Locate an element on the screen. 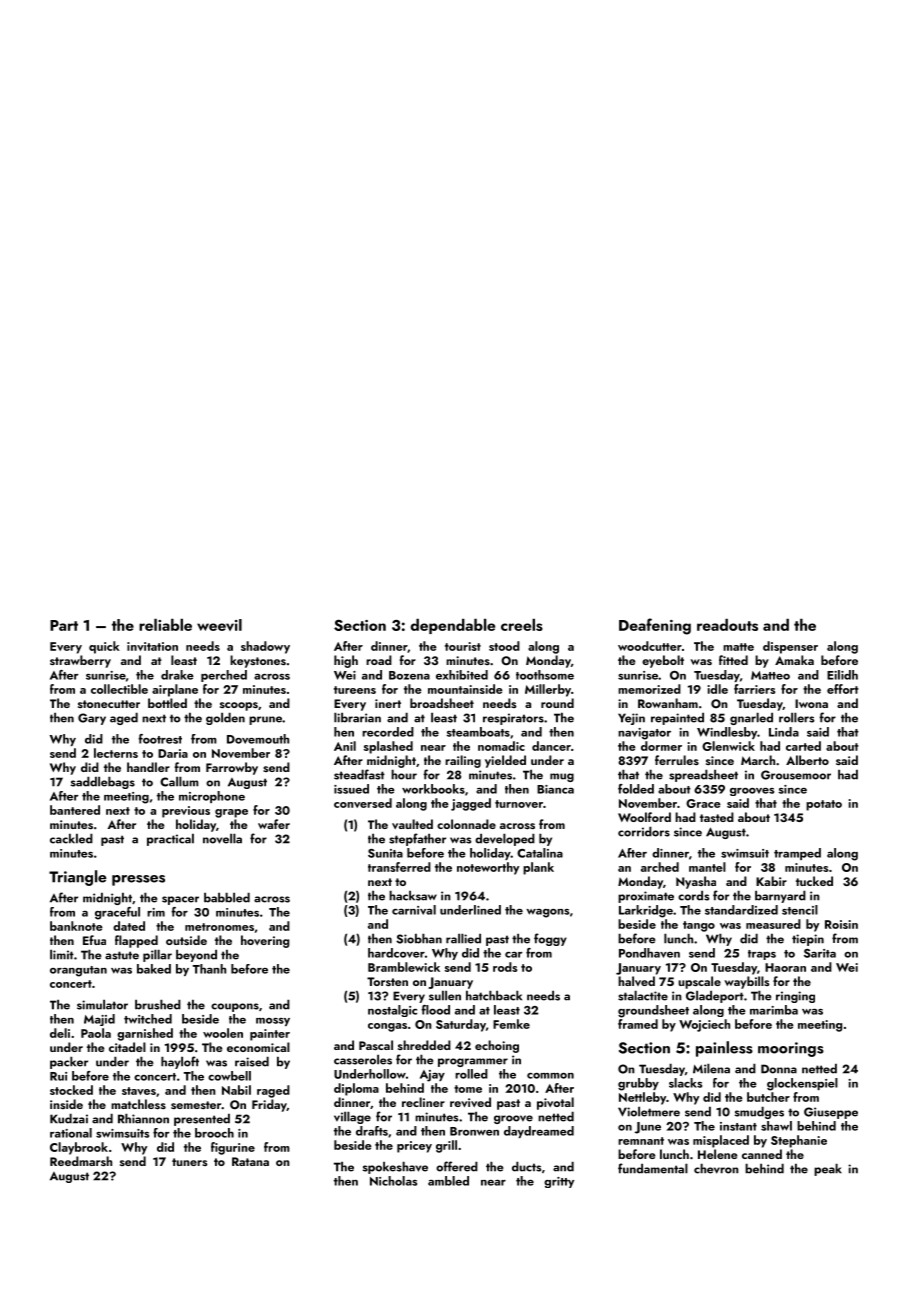 This screenshot has height=1316, width=908. Part is located at coordinates (64, 625).
